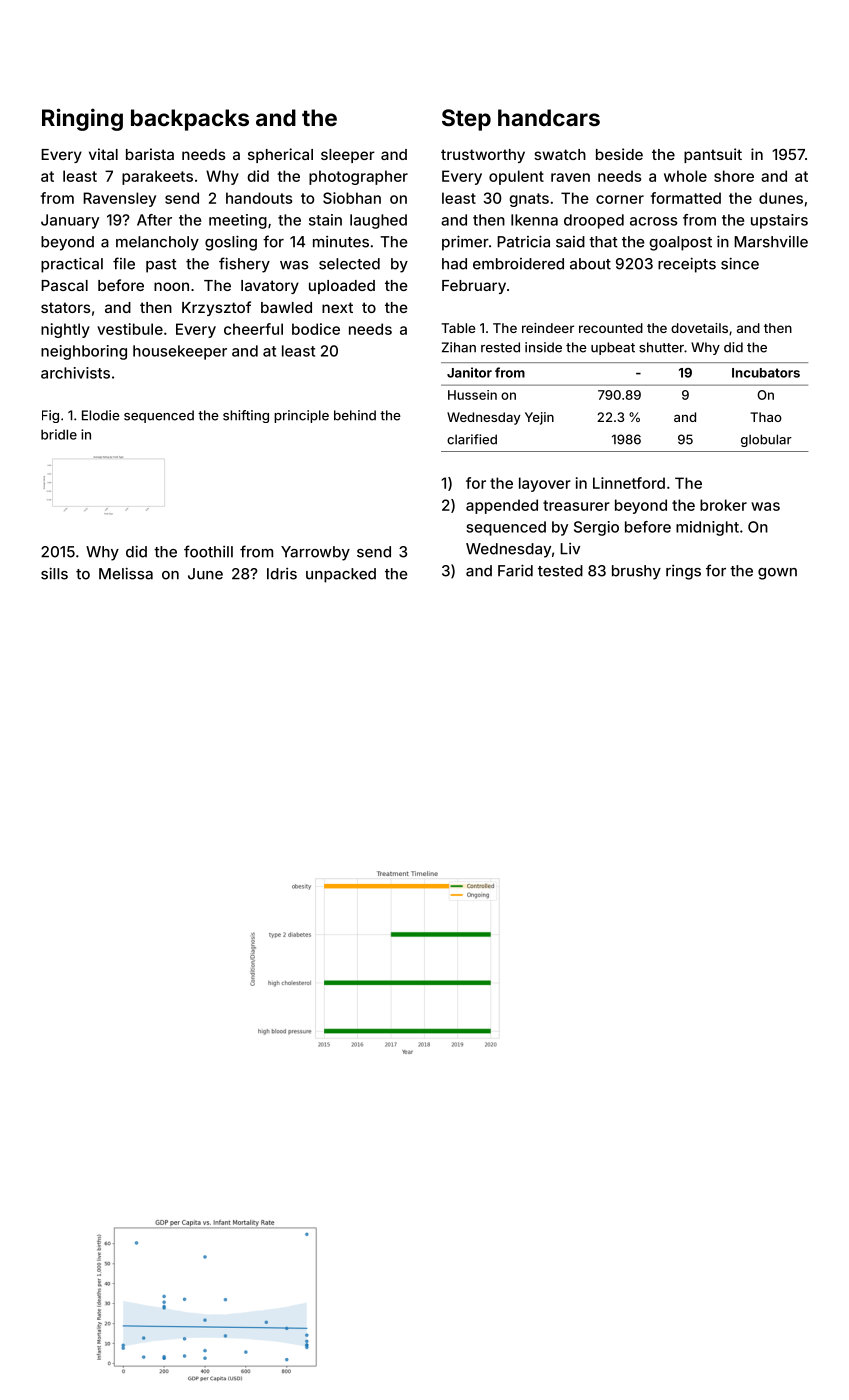 Image resolution: width=849 pixels, height=1400 pixels. I want to click on housekeeper, so click(180, 352).
